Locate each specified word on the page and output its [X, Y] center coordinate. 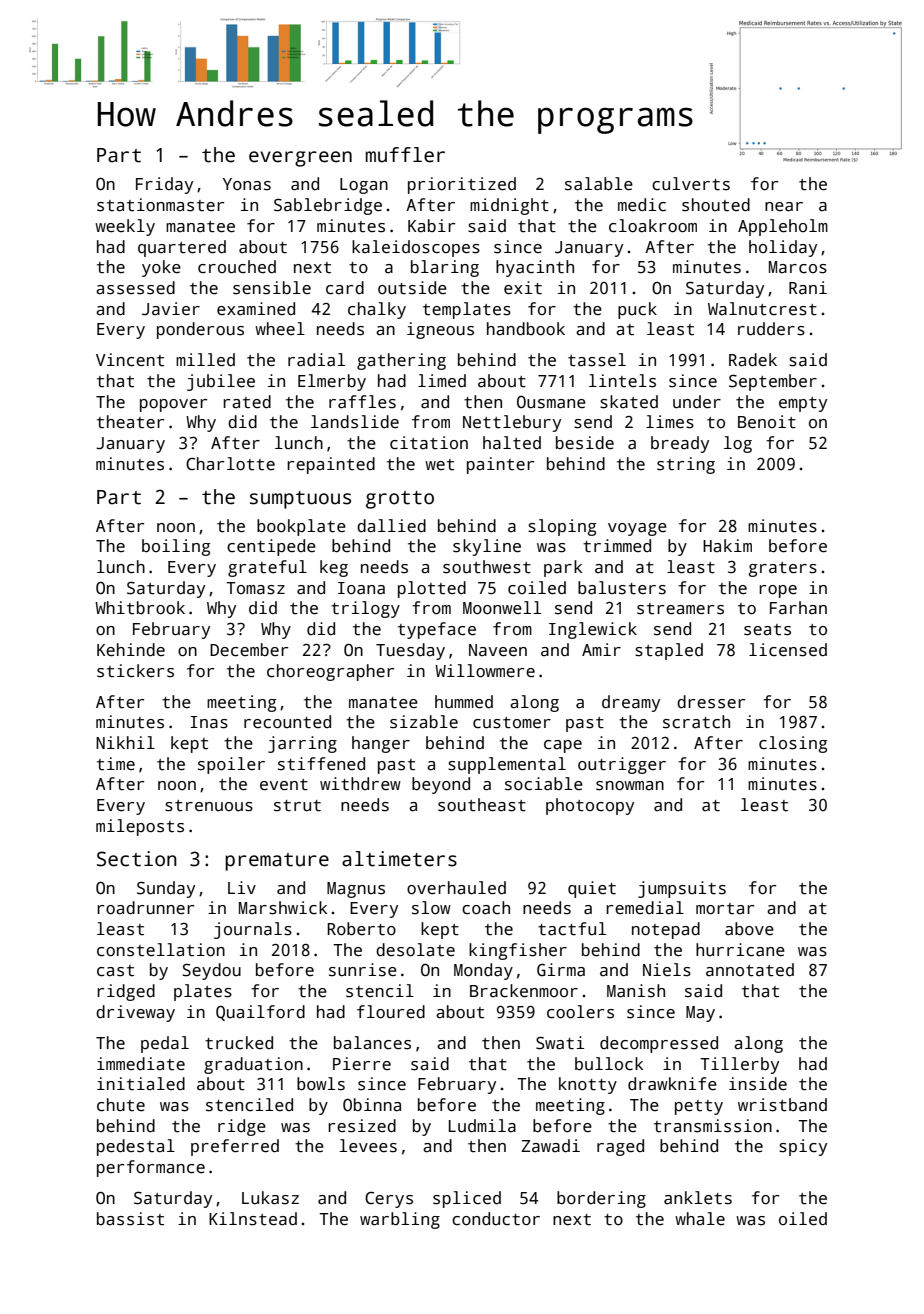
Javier [171, 309]
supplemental [507, 765]
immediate [141, 1064]
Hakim [727, 546]
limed [442, 381]
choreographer [330, 672]
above [749, 929]
